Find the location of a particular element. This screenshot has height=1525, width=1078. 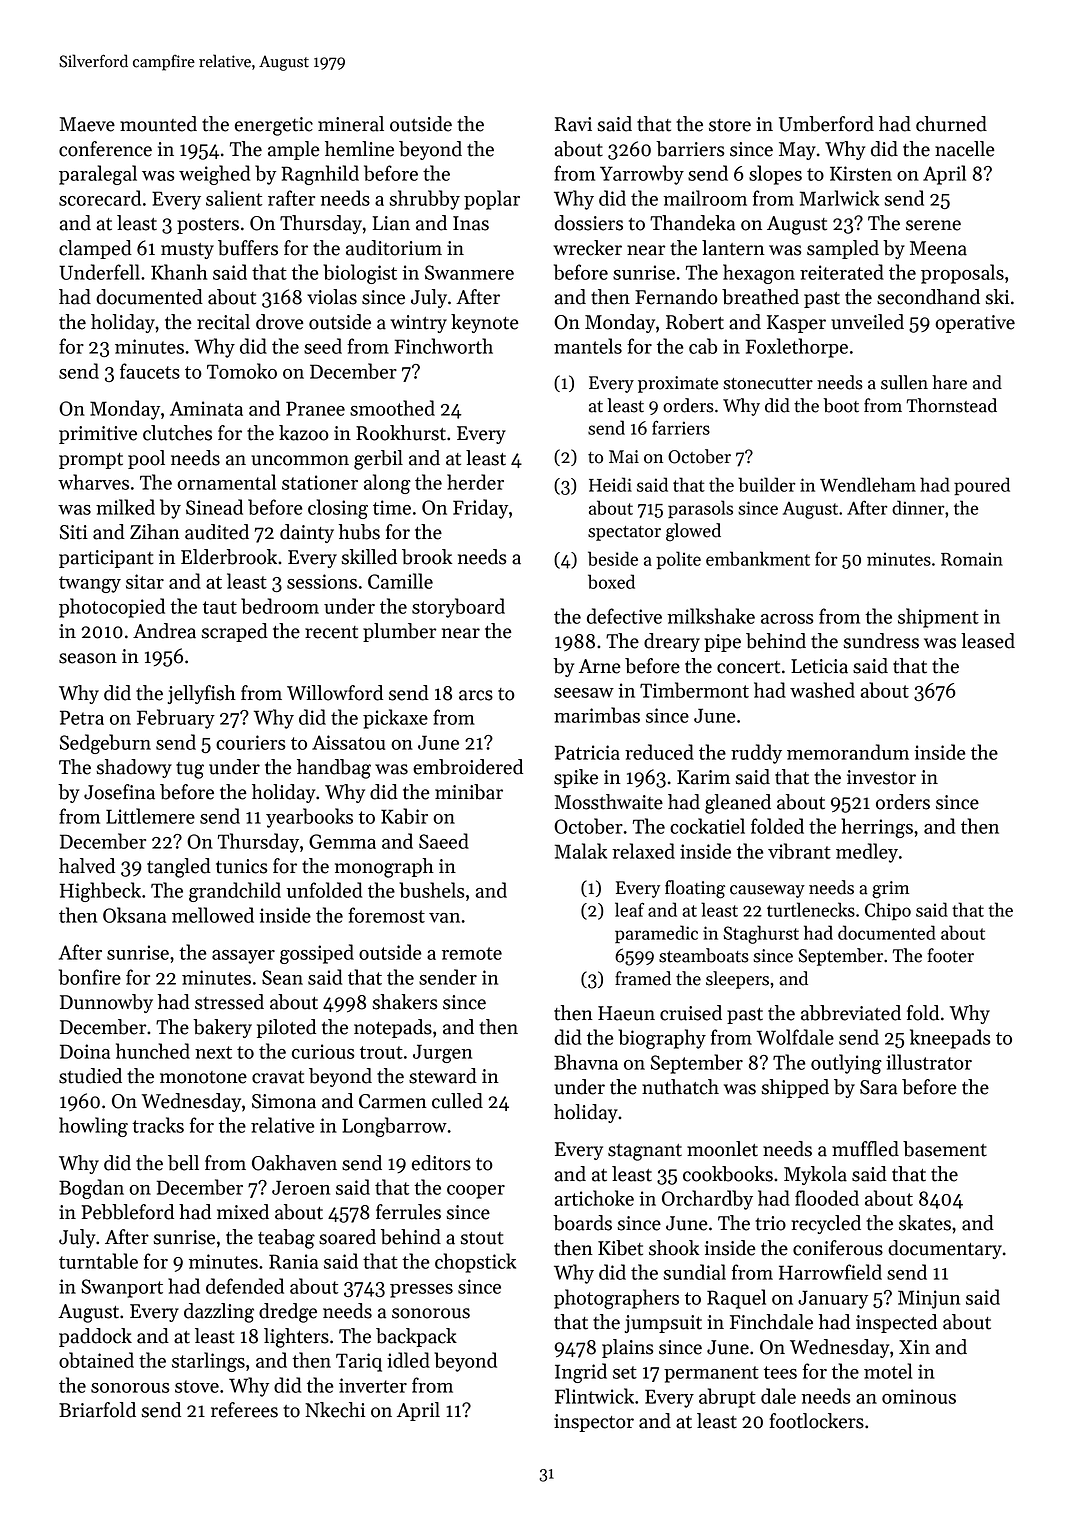

abrupt is located at coordinates (727, 1398).
